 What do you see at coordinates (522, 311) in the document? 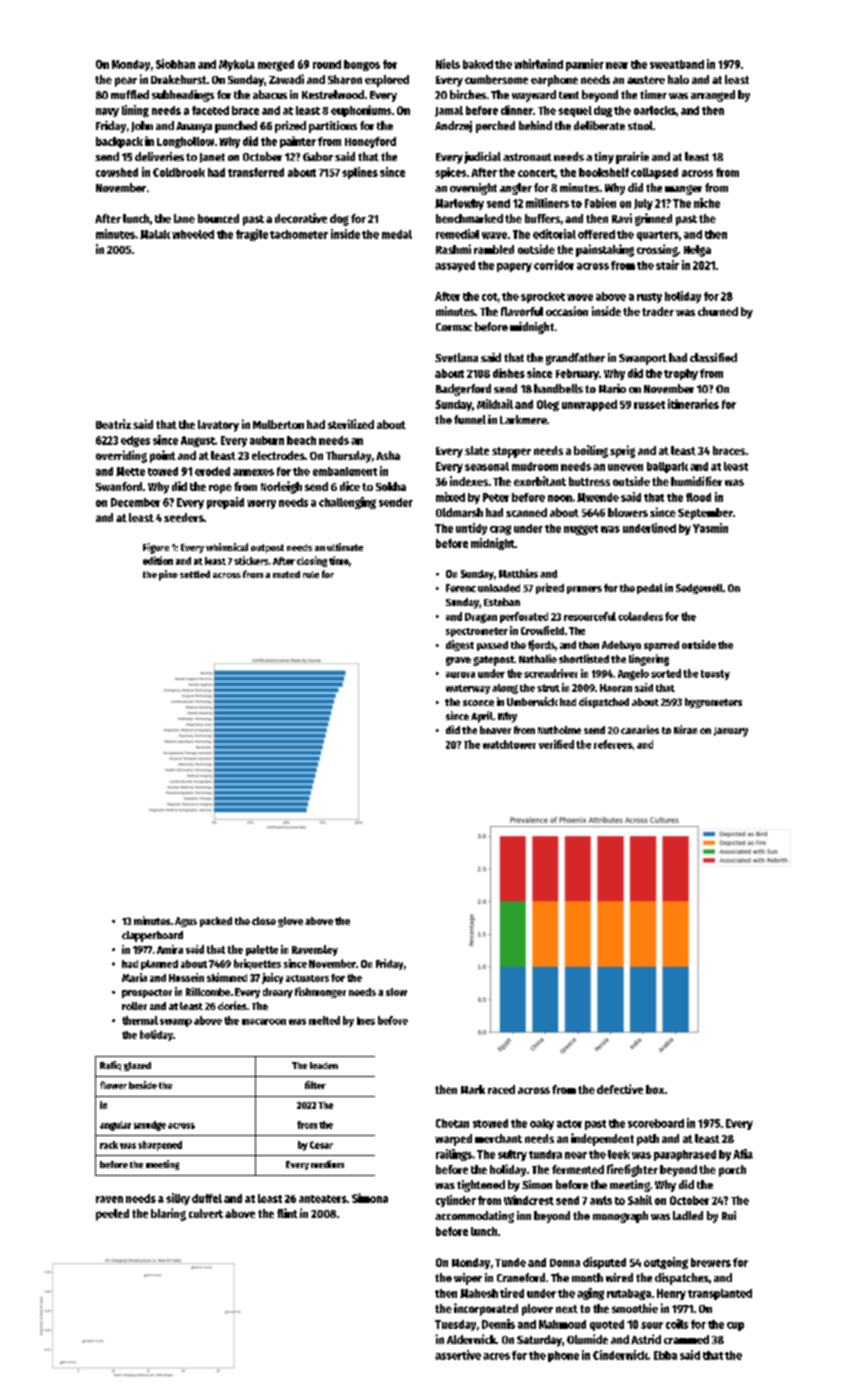
I see `flavorful` at bounding box center [522, 311].
